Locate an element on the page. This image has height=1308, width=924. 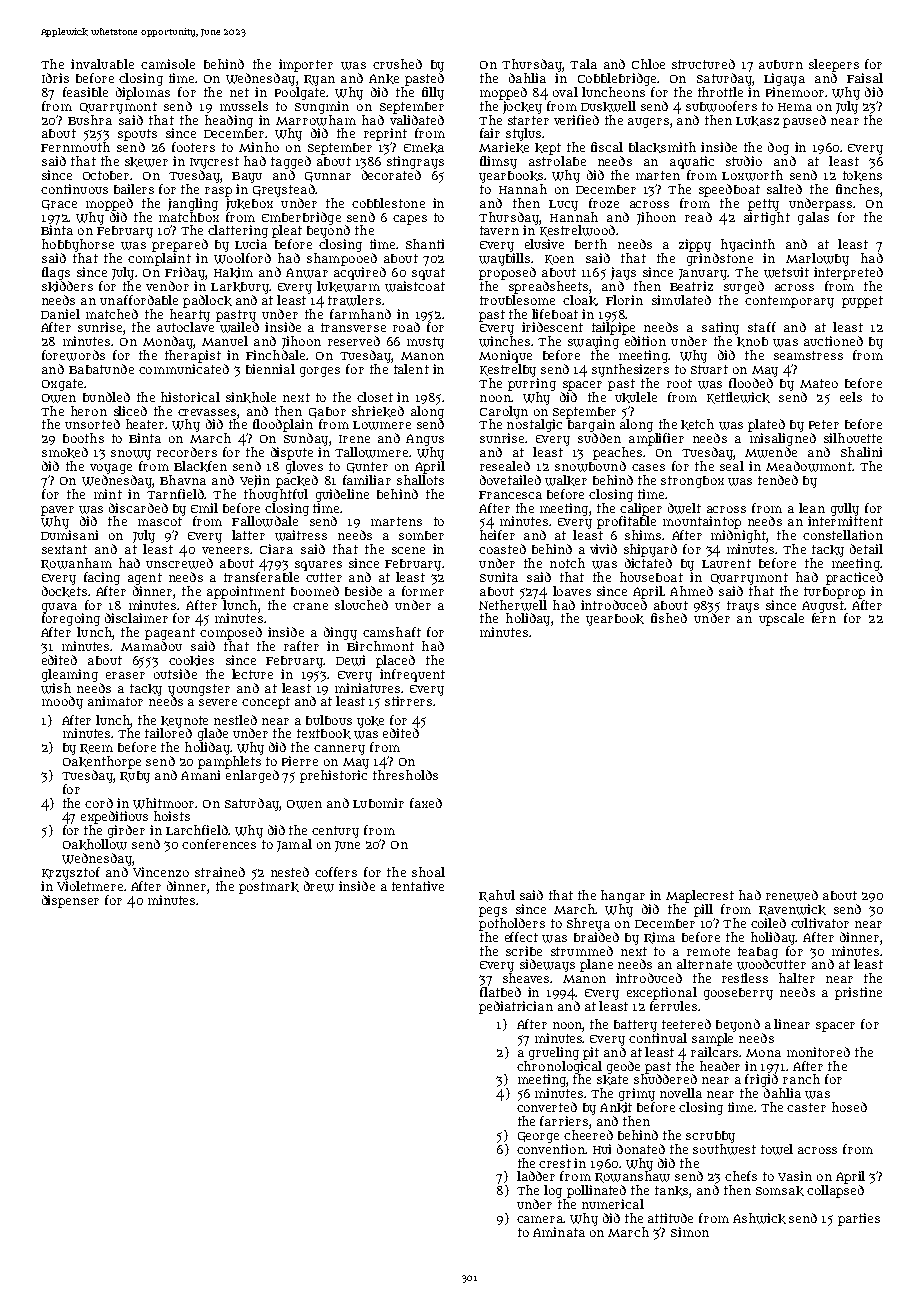
bailers is located at coordinates (134, 189).
